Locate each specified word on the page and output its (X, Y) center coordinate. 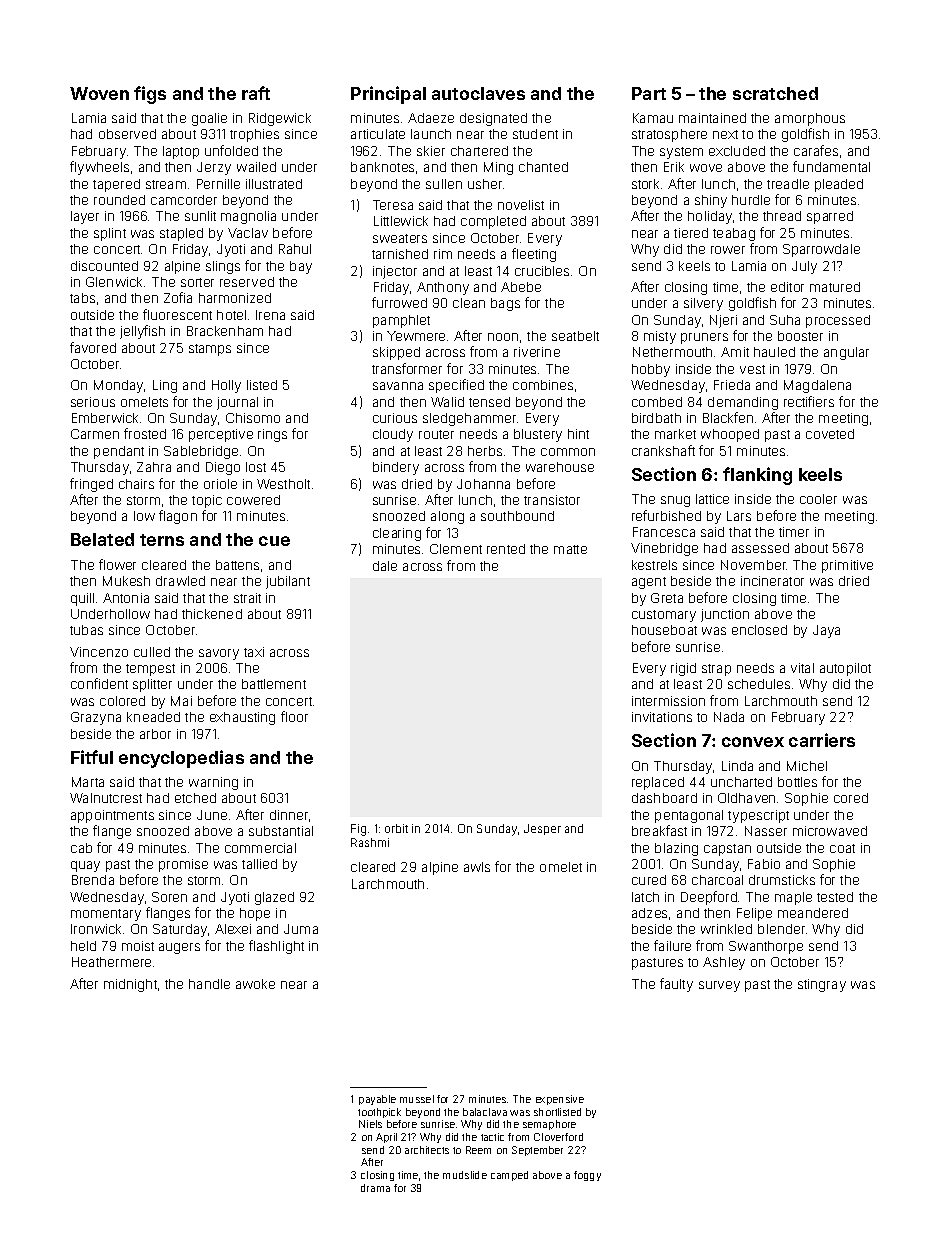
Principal (388, 95)
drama (375, 1188)
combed (657, 402)
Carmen (95, 434)
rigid (683, 669)
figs (150, 95)
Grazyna (96, 718)
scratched (775, 93)
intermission (668, 701)
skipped (396, 353)
